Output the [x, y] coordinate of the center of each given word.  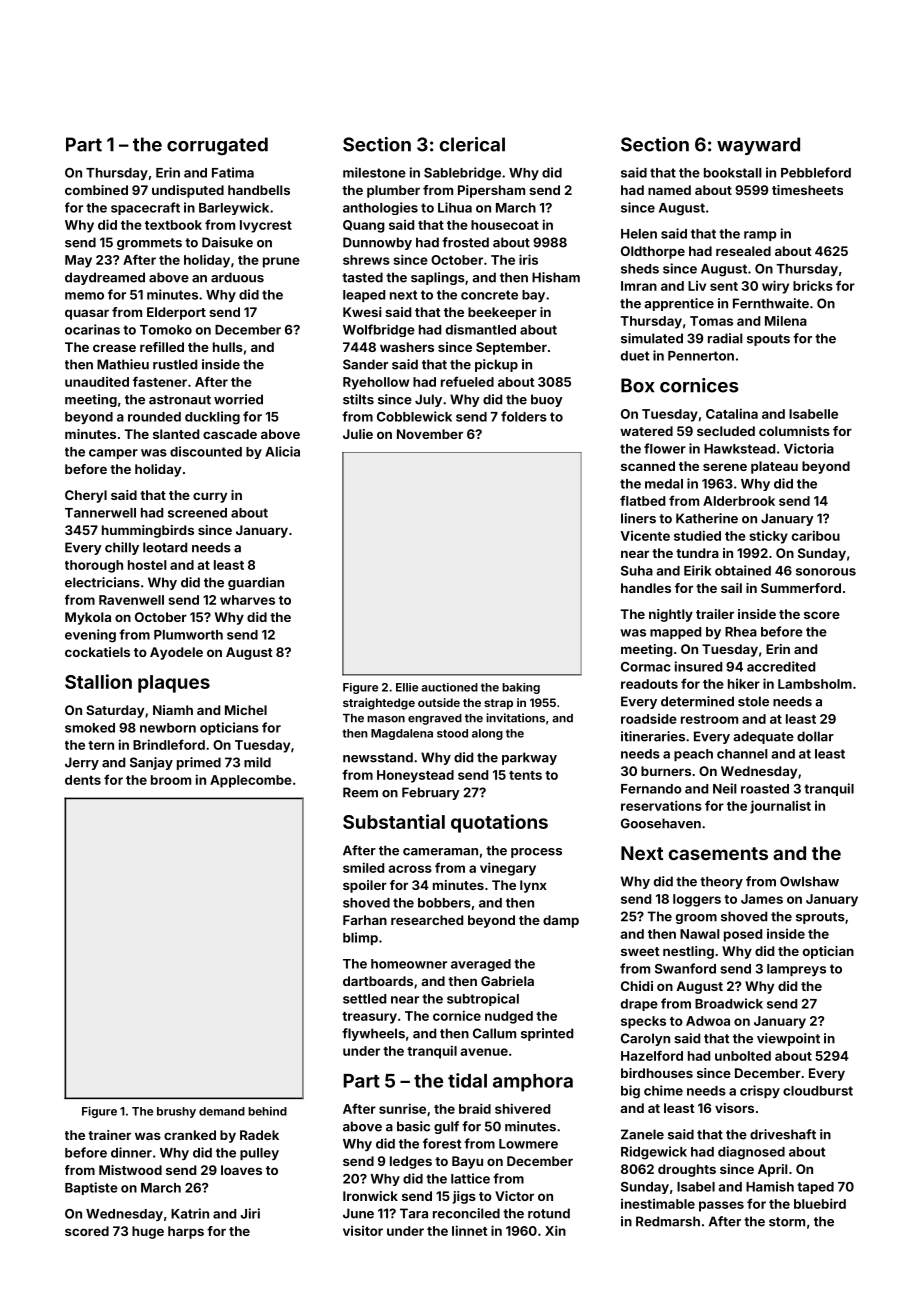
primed [199, 763]
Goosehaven [661, 823]
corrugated [217, 146]
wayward [758, 146]
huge [148, 1232]
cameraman [440, 852]
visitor [363, 1231]
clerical [472, 144]
